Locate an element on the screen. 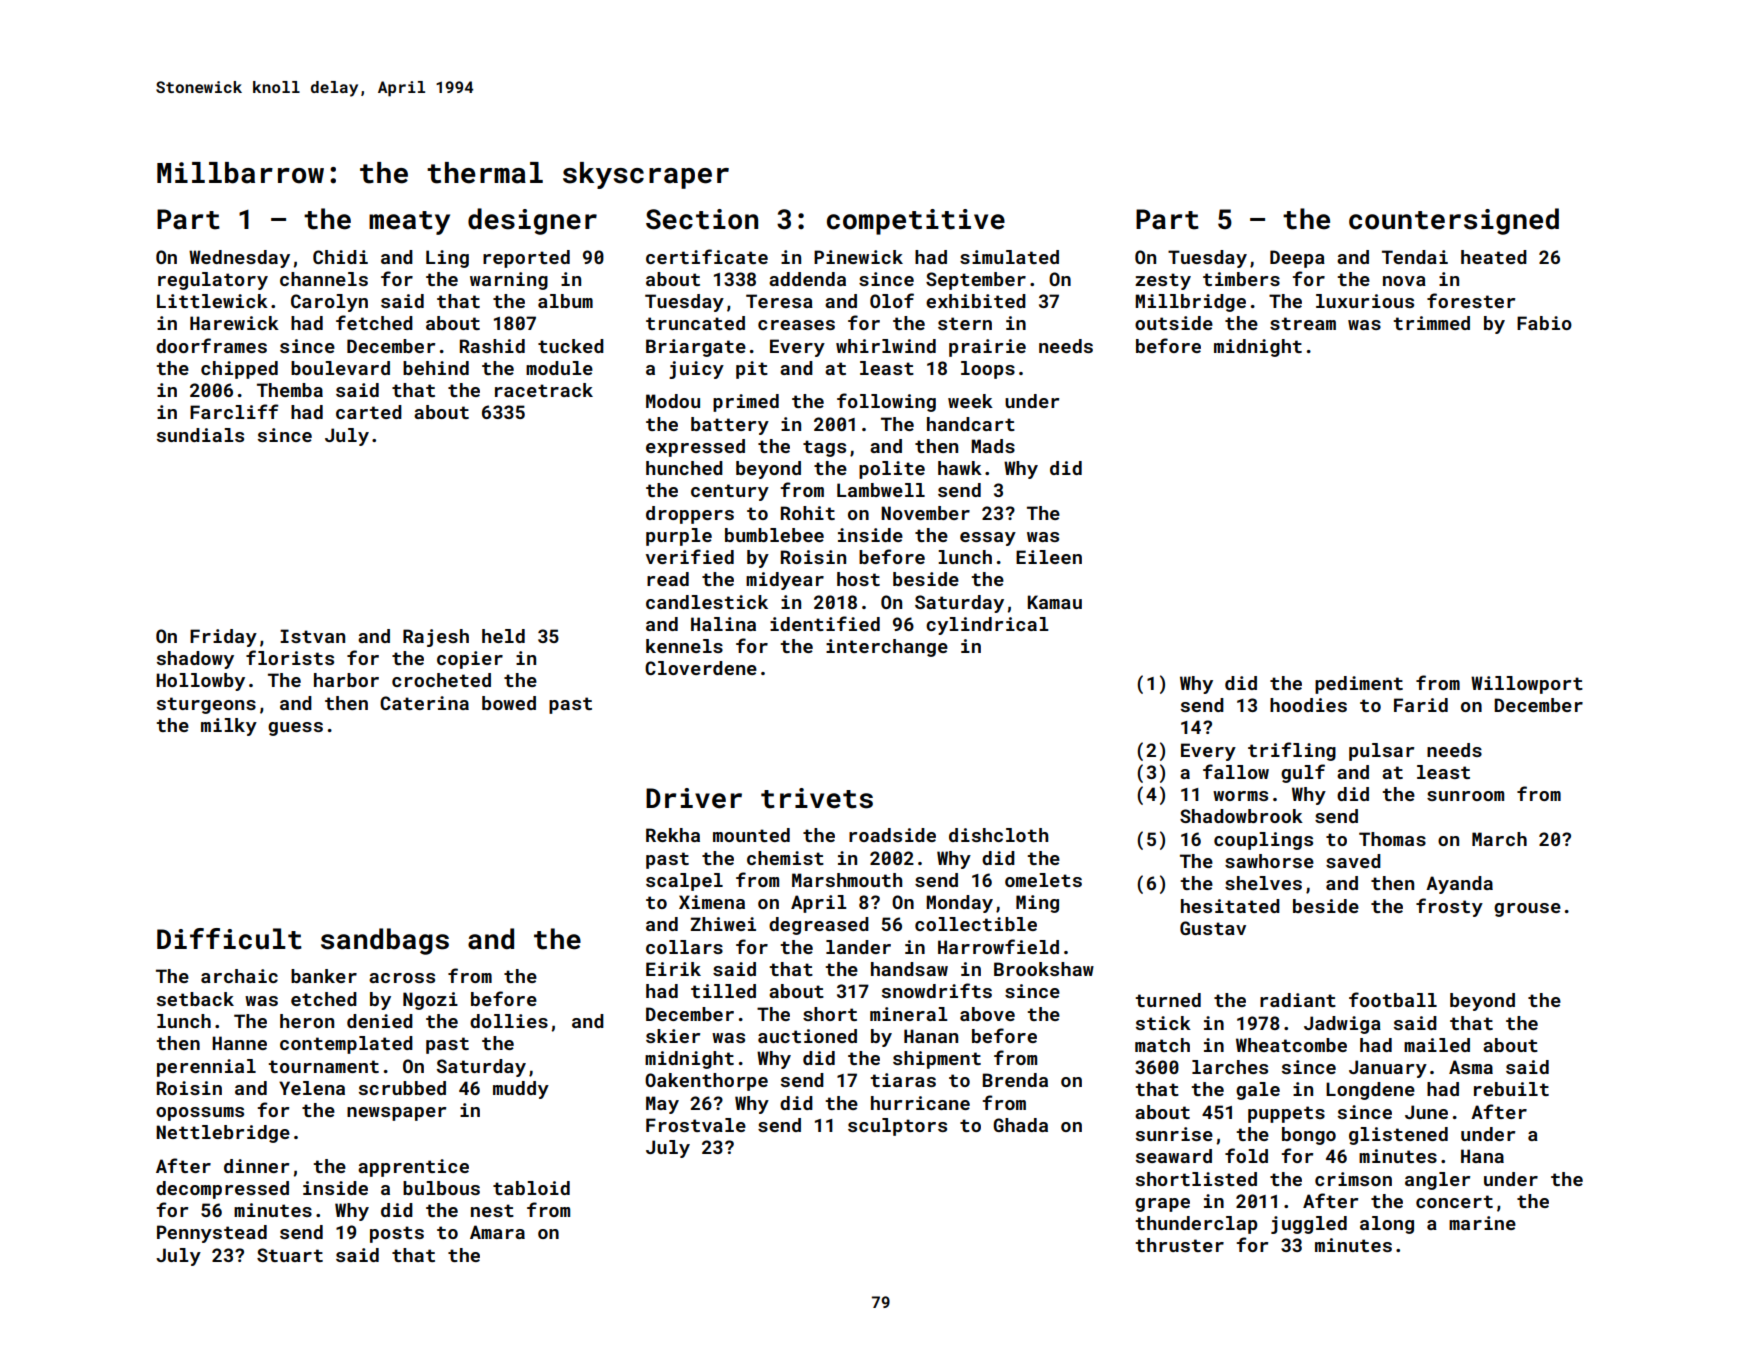 The height and width of the screenshot is (1347, 1743). stream is located at coordinates (1303, 323).
